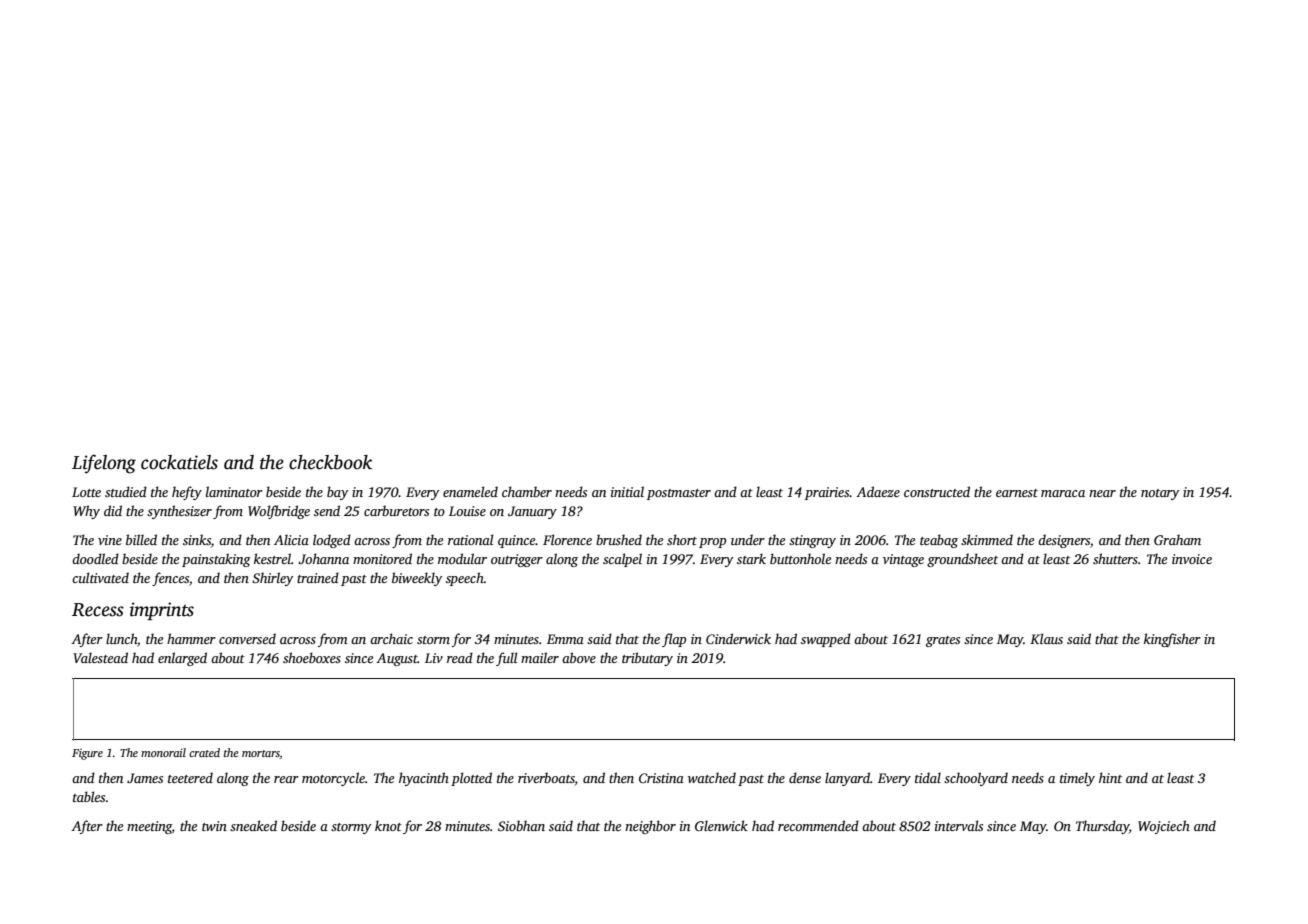 This page has height=924, width=1308. What do you see at coordinates (1102, 493) in the page?
I see `near` at bounding box center [1102, 493].
